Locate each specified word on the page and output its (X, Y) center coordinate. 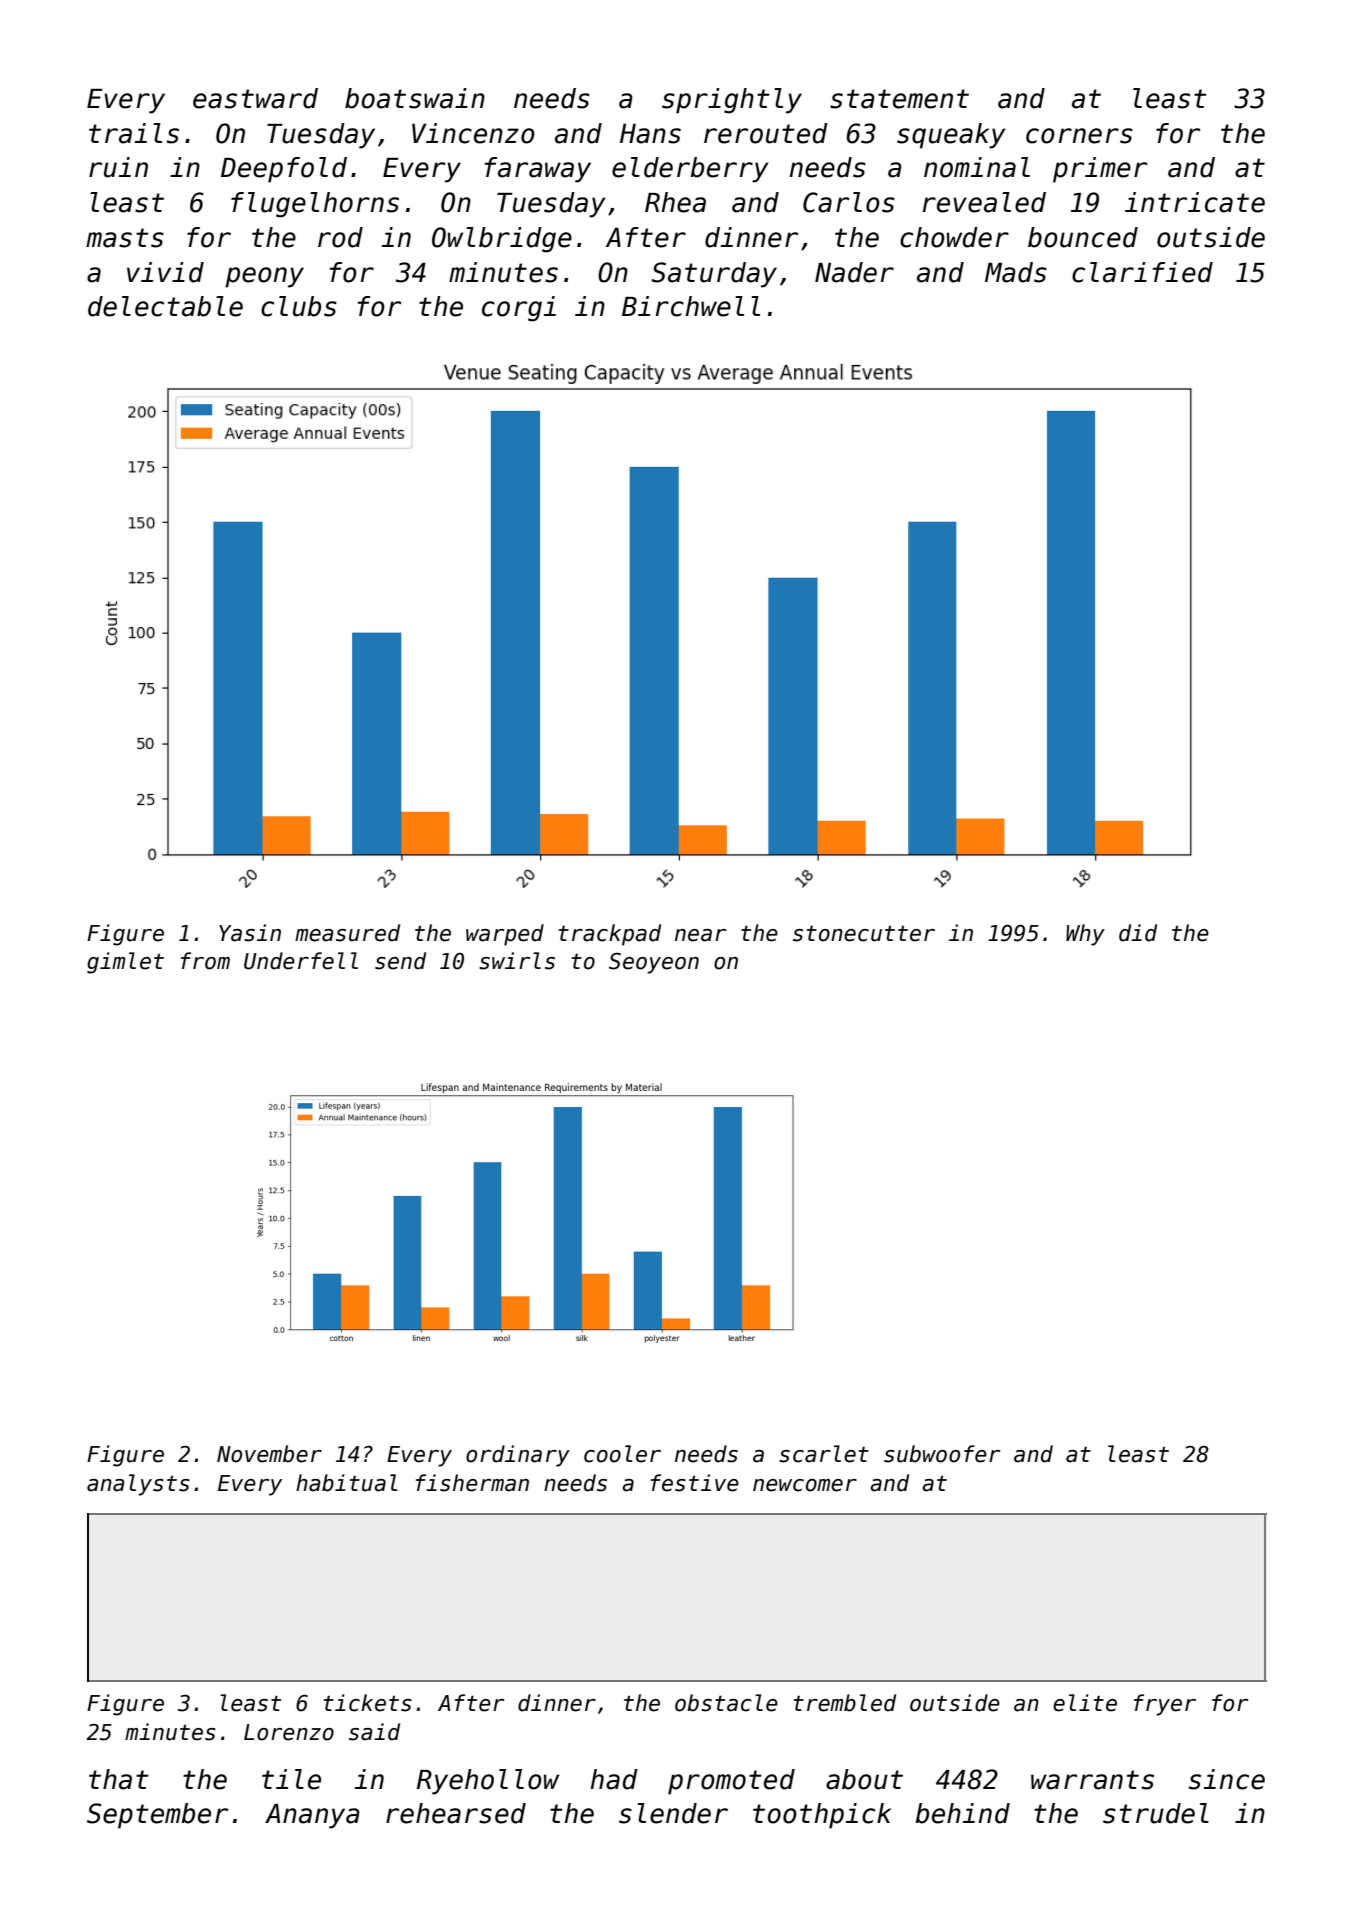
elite (1085, 1703)
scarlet (824, 1454)
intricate (1195, 202)
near (700, 935)
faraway (538, 170)
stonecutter (864, 933)
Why (1085, 935)
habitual (346, 1483)
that (119, 1779)
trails (134, 133)
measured (347, 933)
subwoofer (942, 1454)
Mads (1016, 272)
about (864, 1779)
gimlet (125, 963)
